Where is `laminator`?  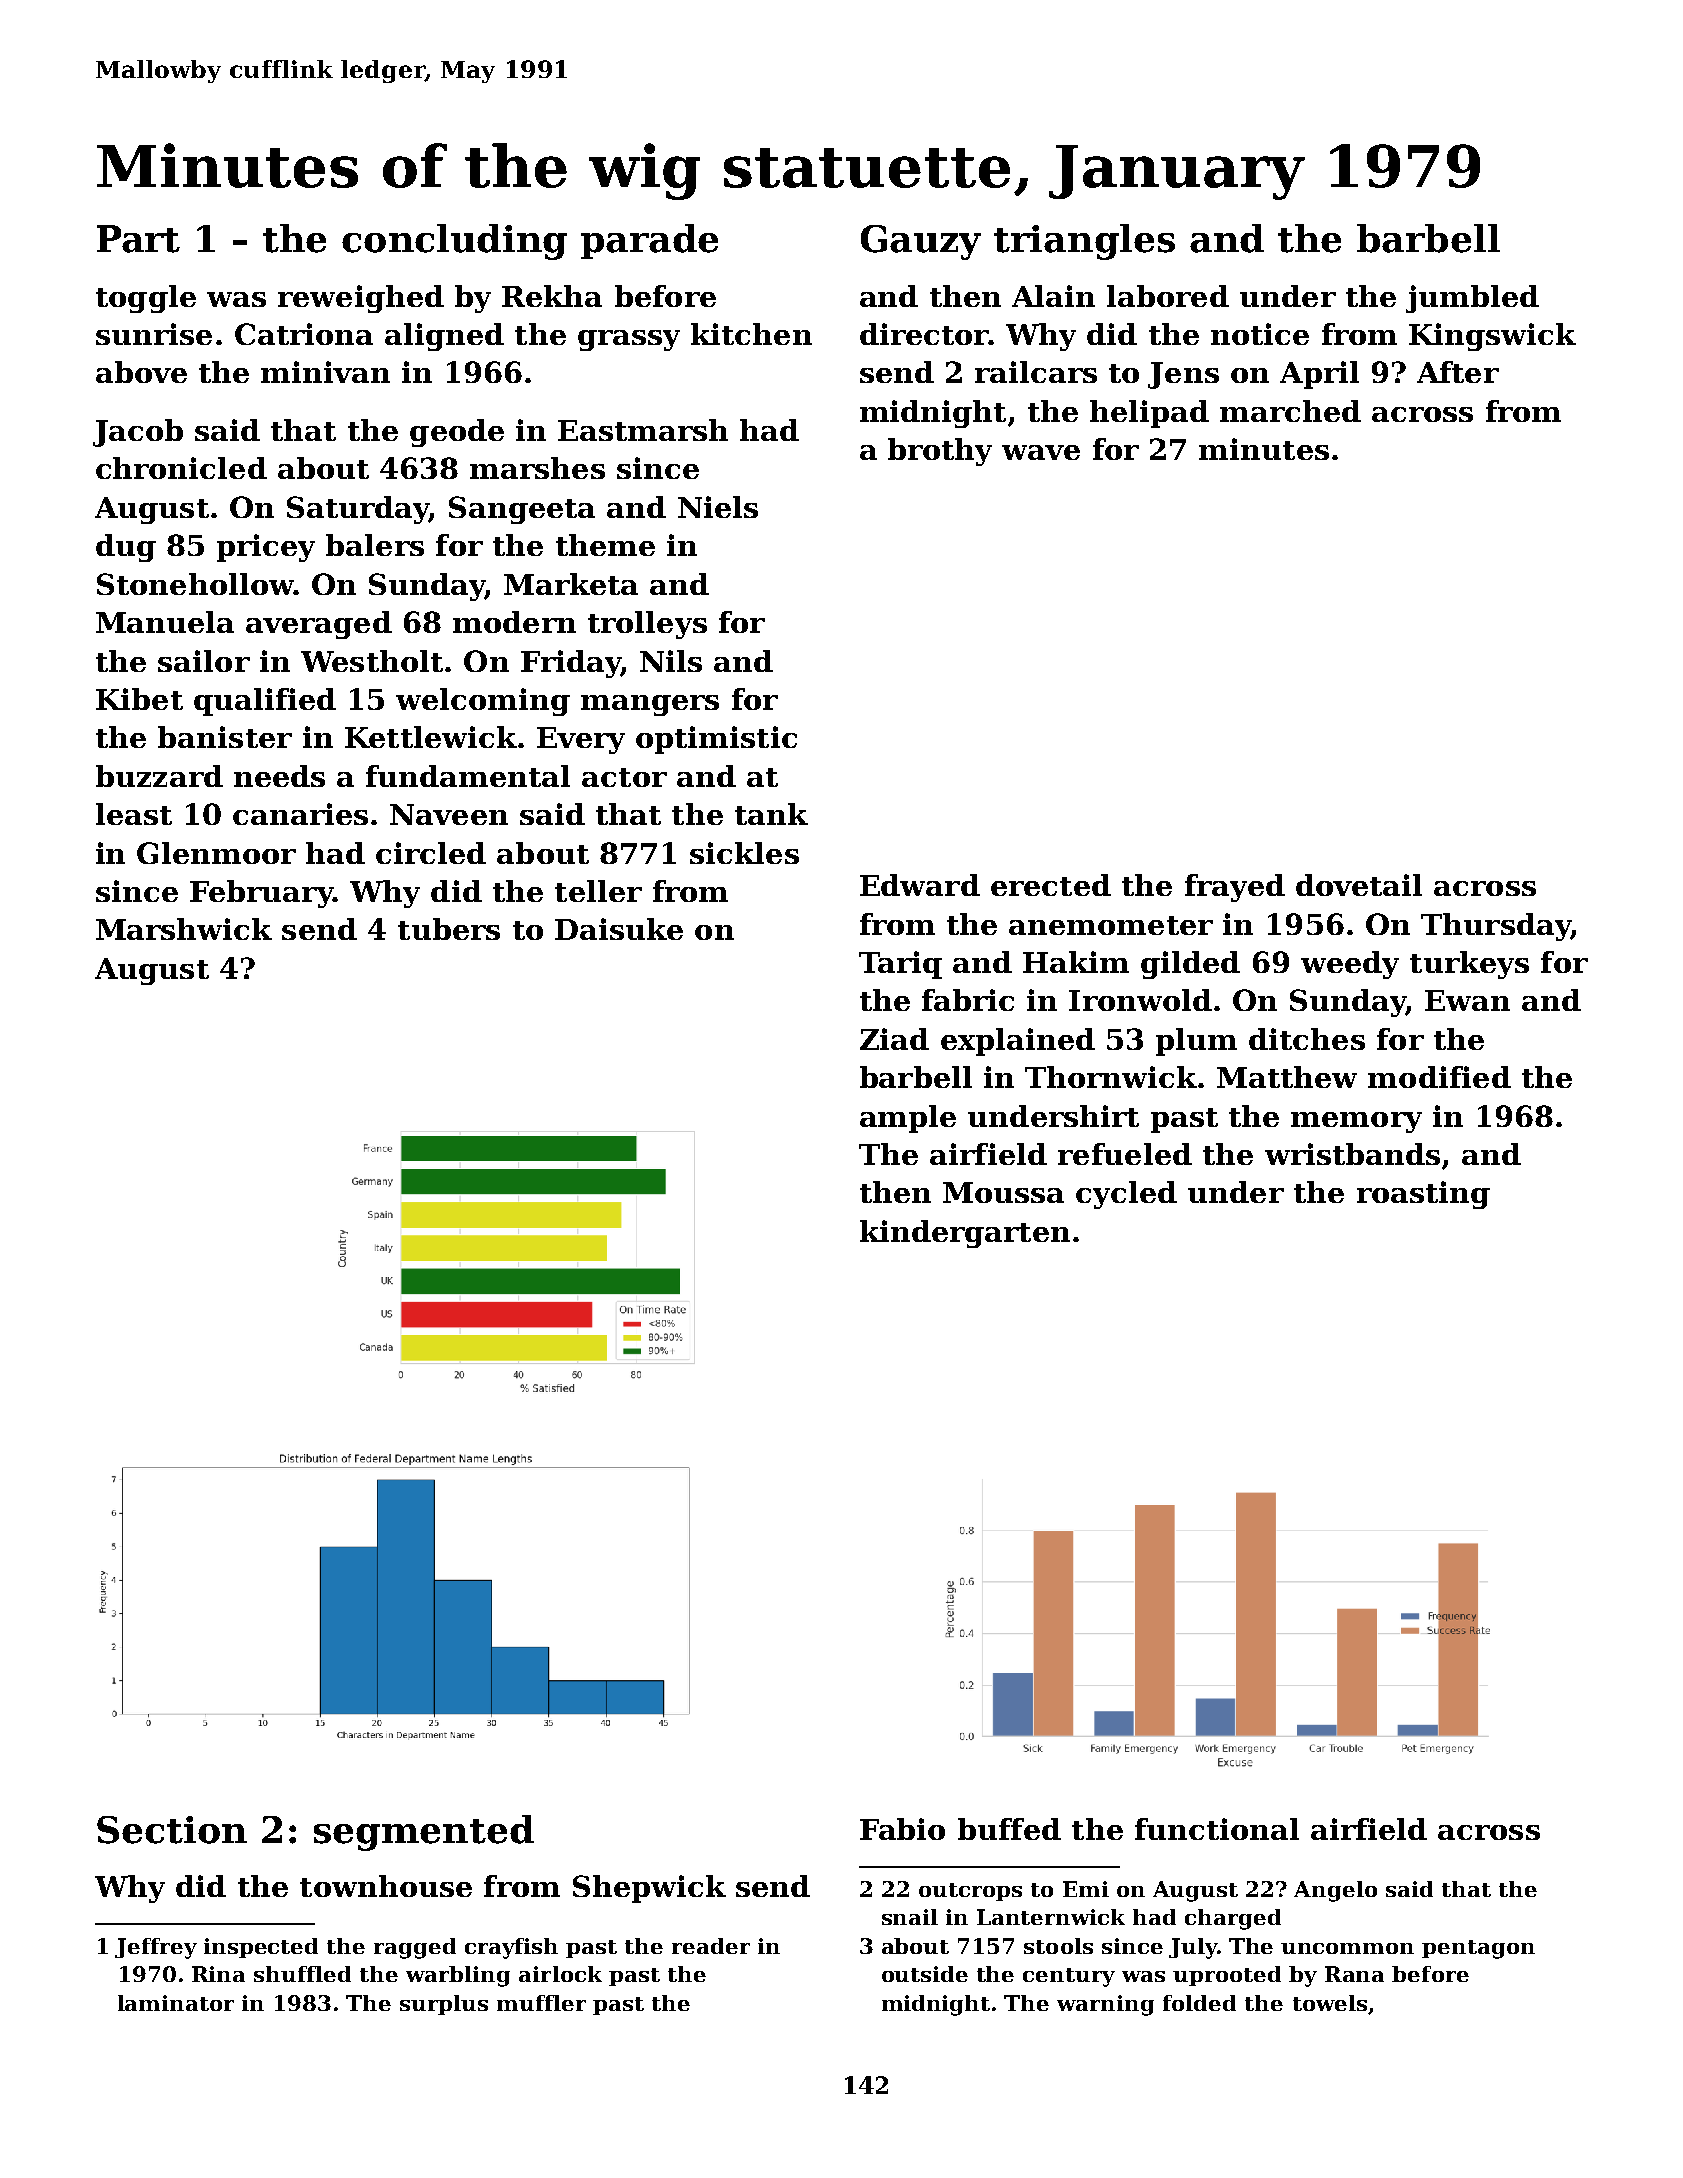 laminator is located at coordinates (176, 2003).
